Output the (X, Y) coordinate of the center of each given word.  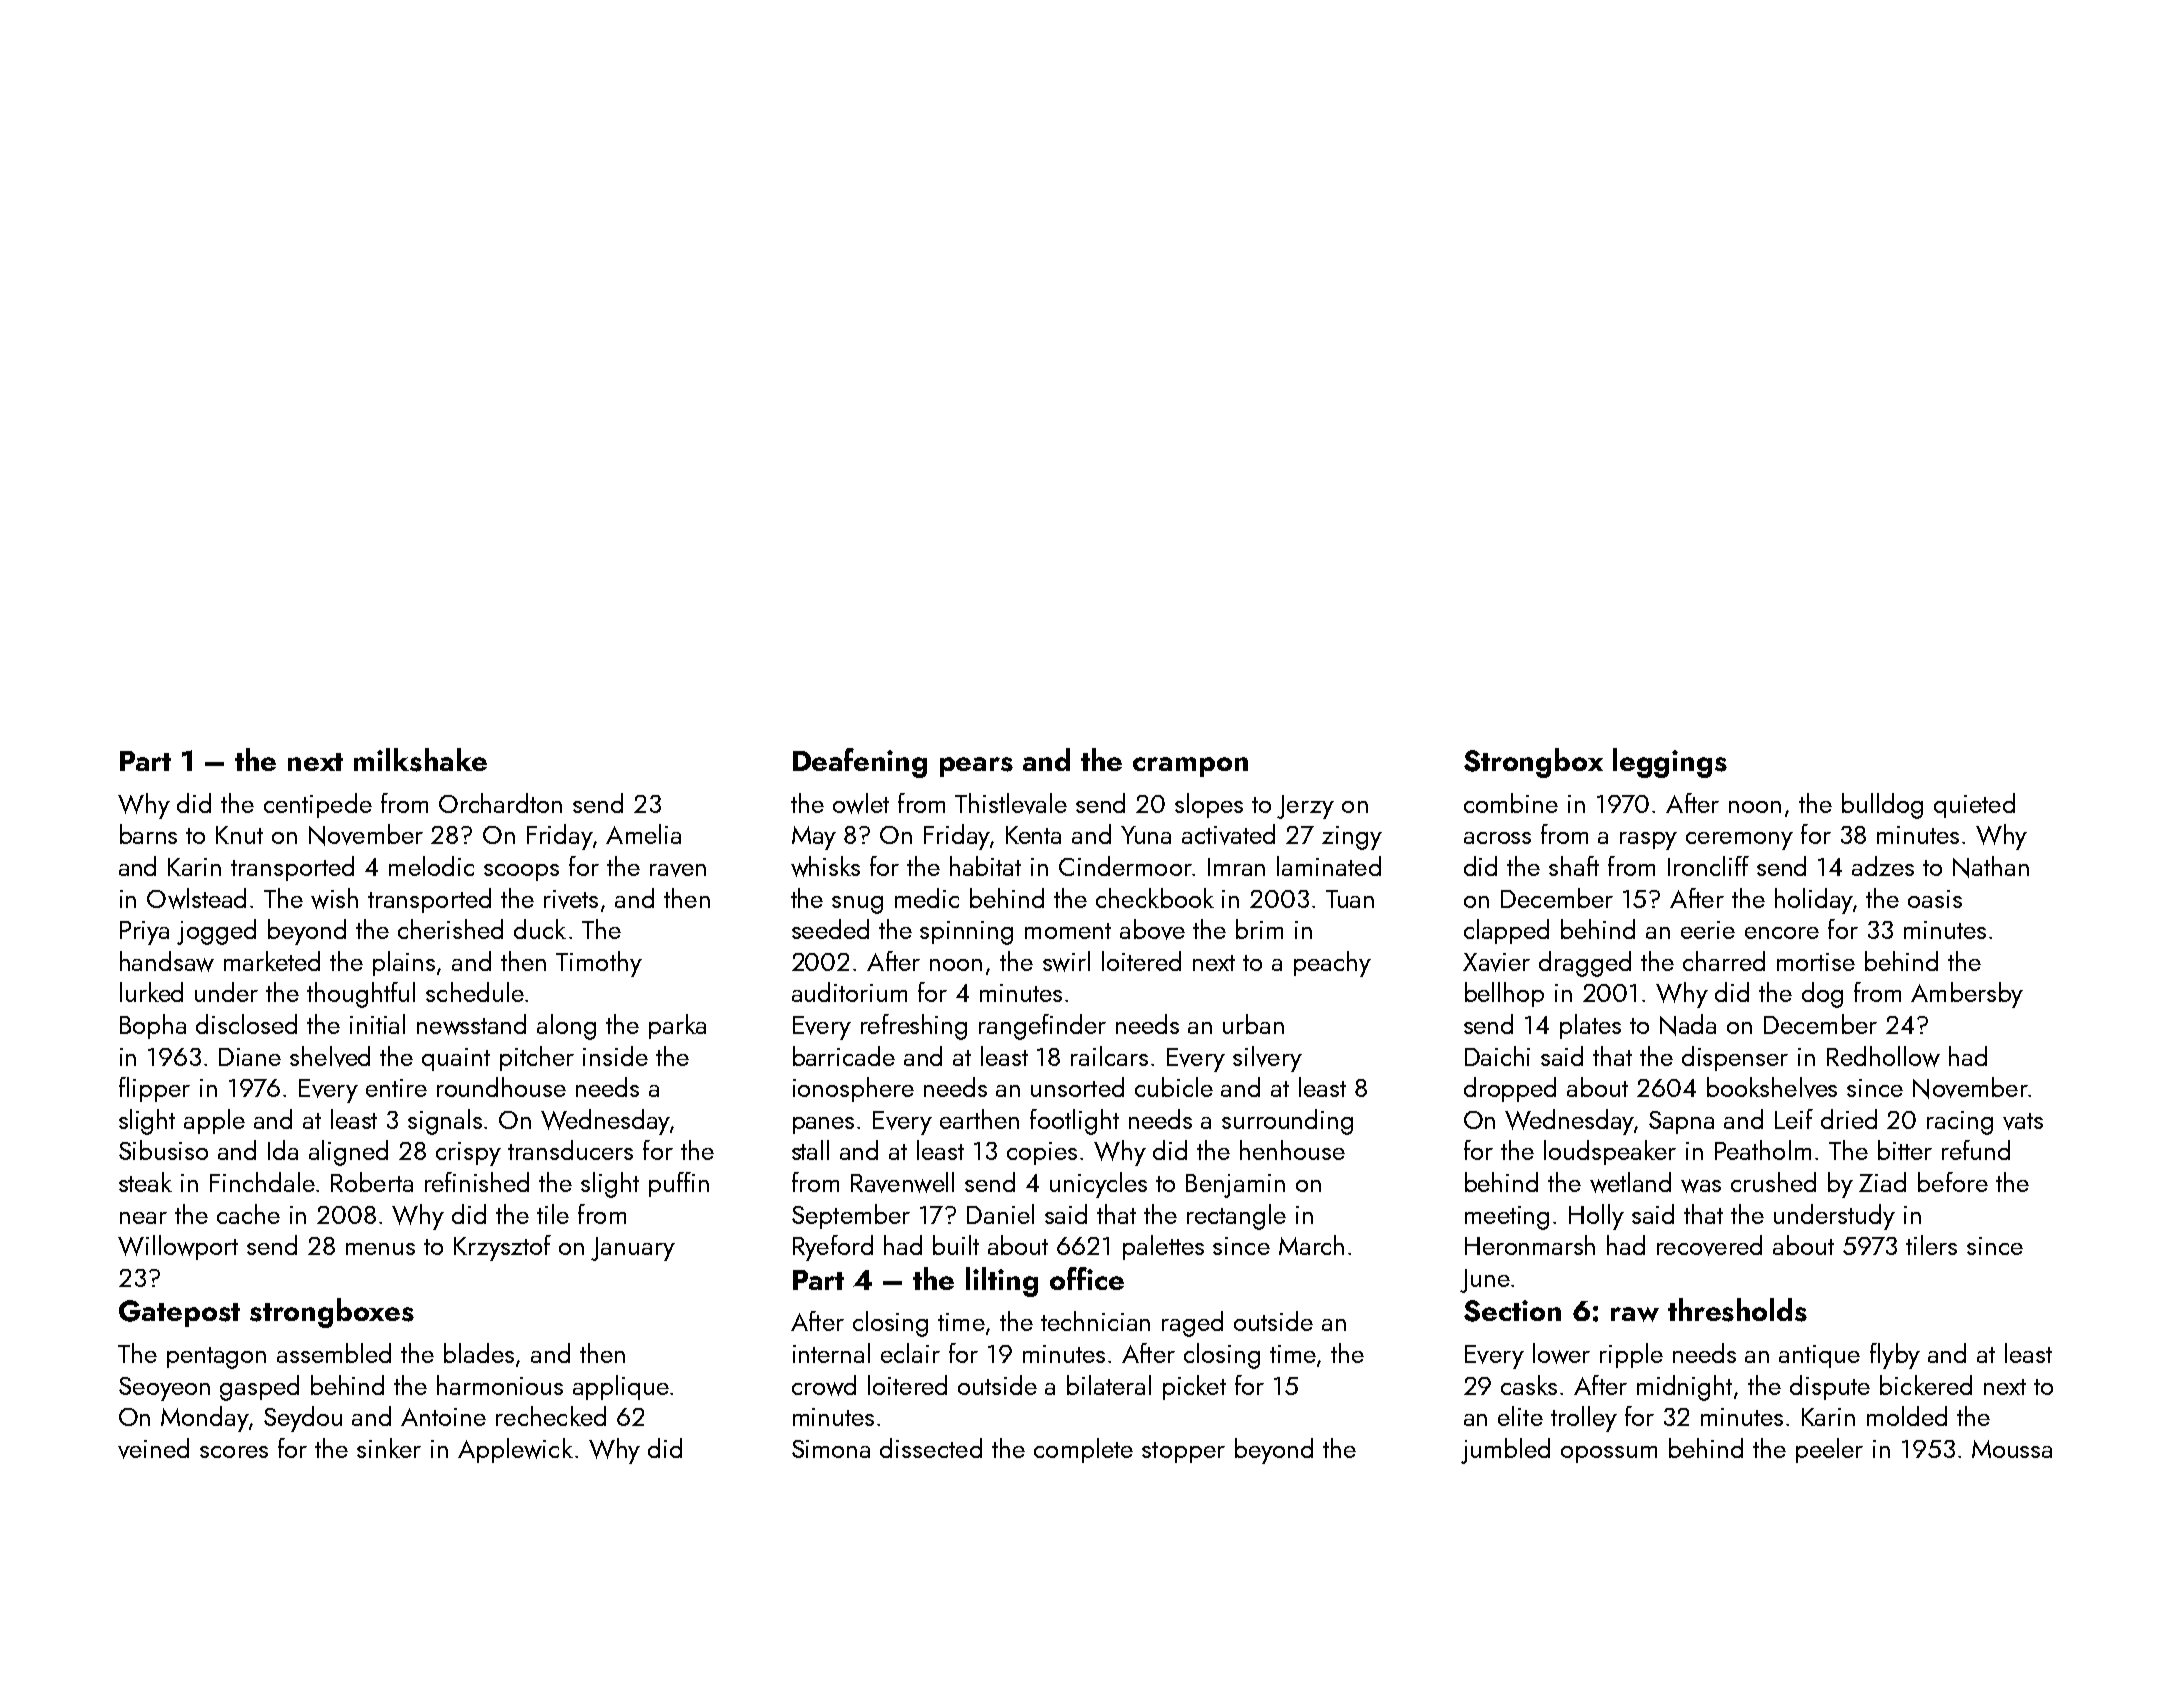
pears (976, 767)
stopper (1183, 1452)
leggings (1670, 763)
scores (234, 1452)
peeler (1829, 1450)
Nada (1688, 1025)
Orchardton (500, 803)
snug (857, 905)
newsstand (471, 1024)
